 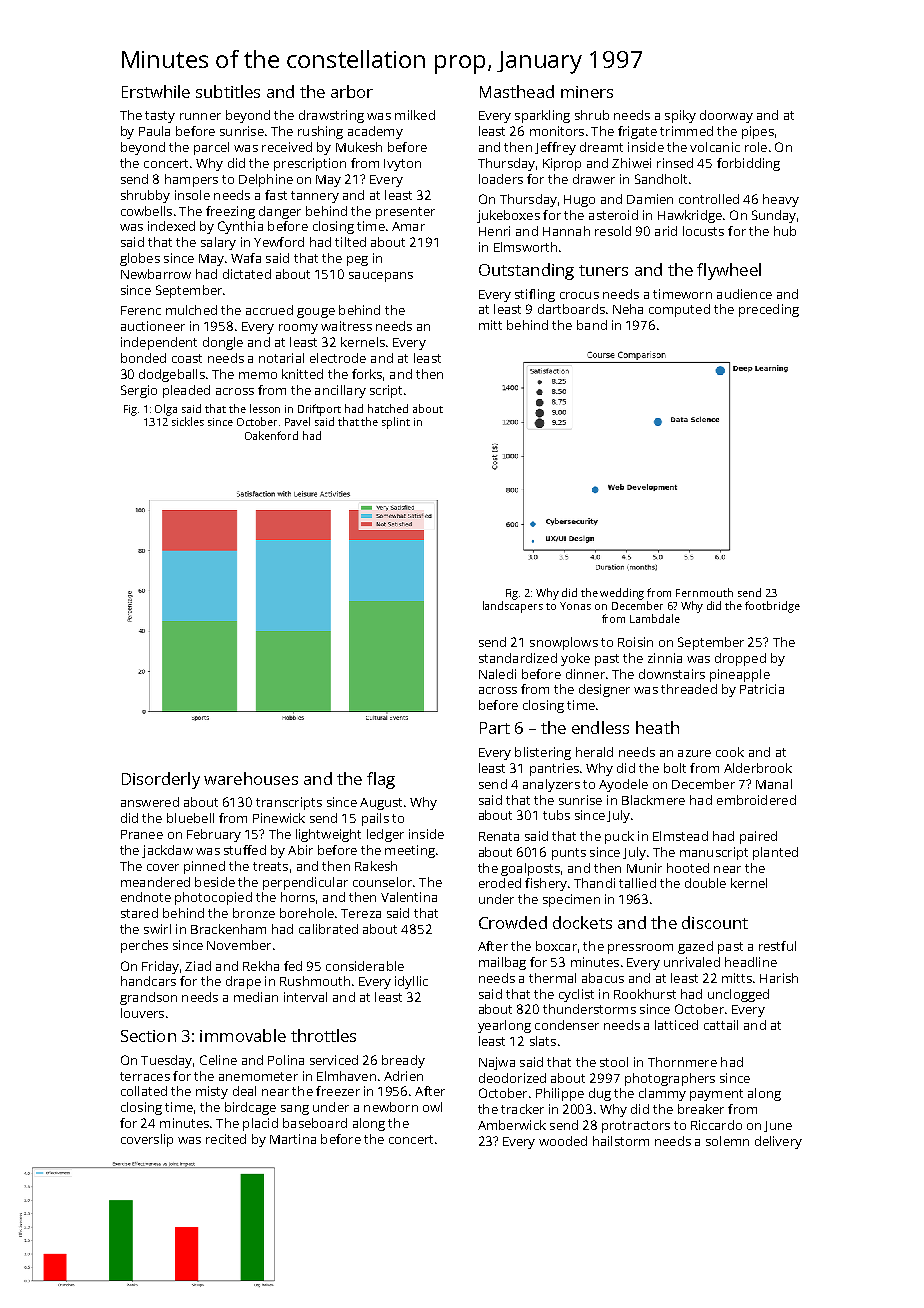 I want to click on stifling, so click(x=535, y=295).
